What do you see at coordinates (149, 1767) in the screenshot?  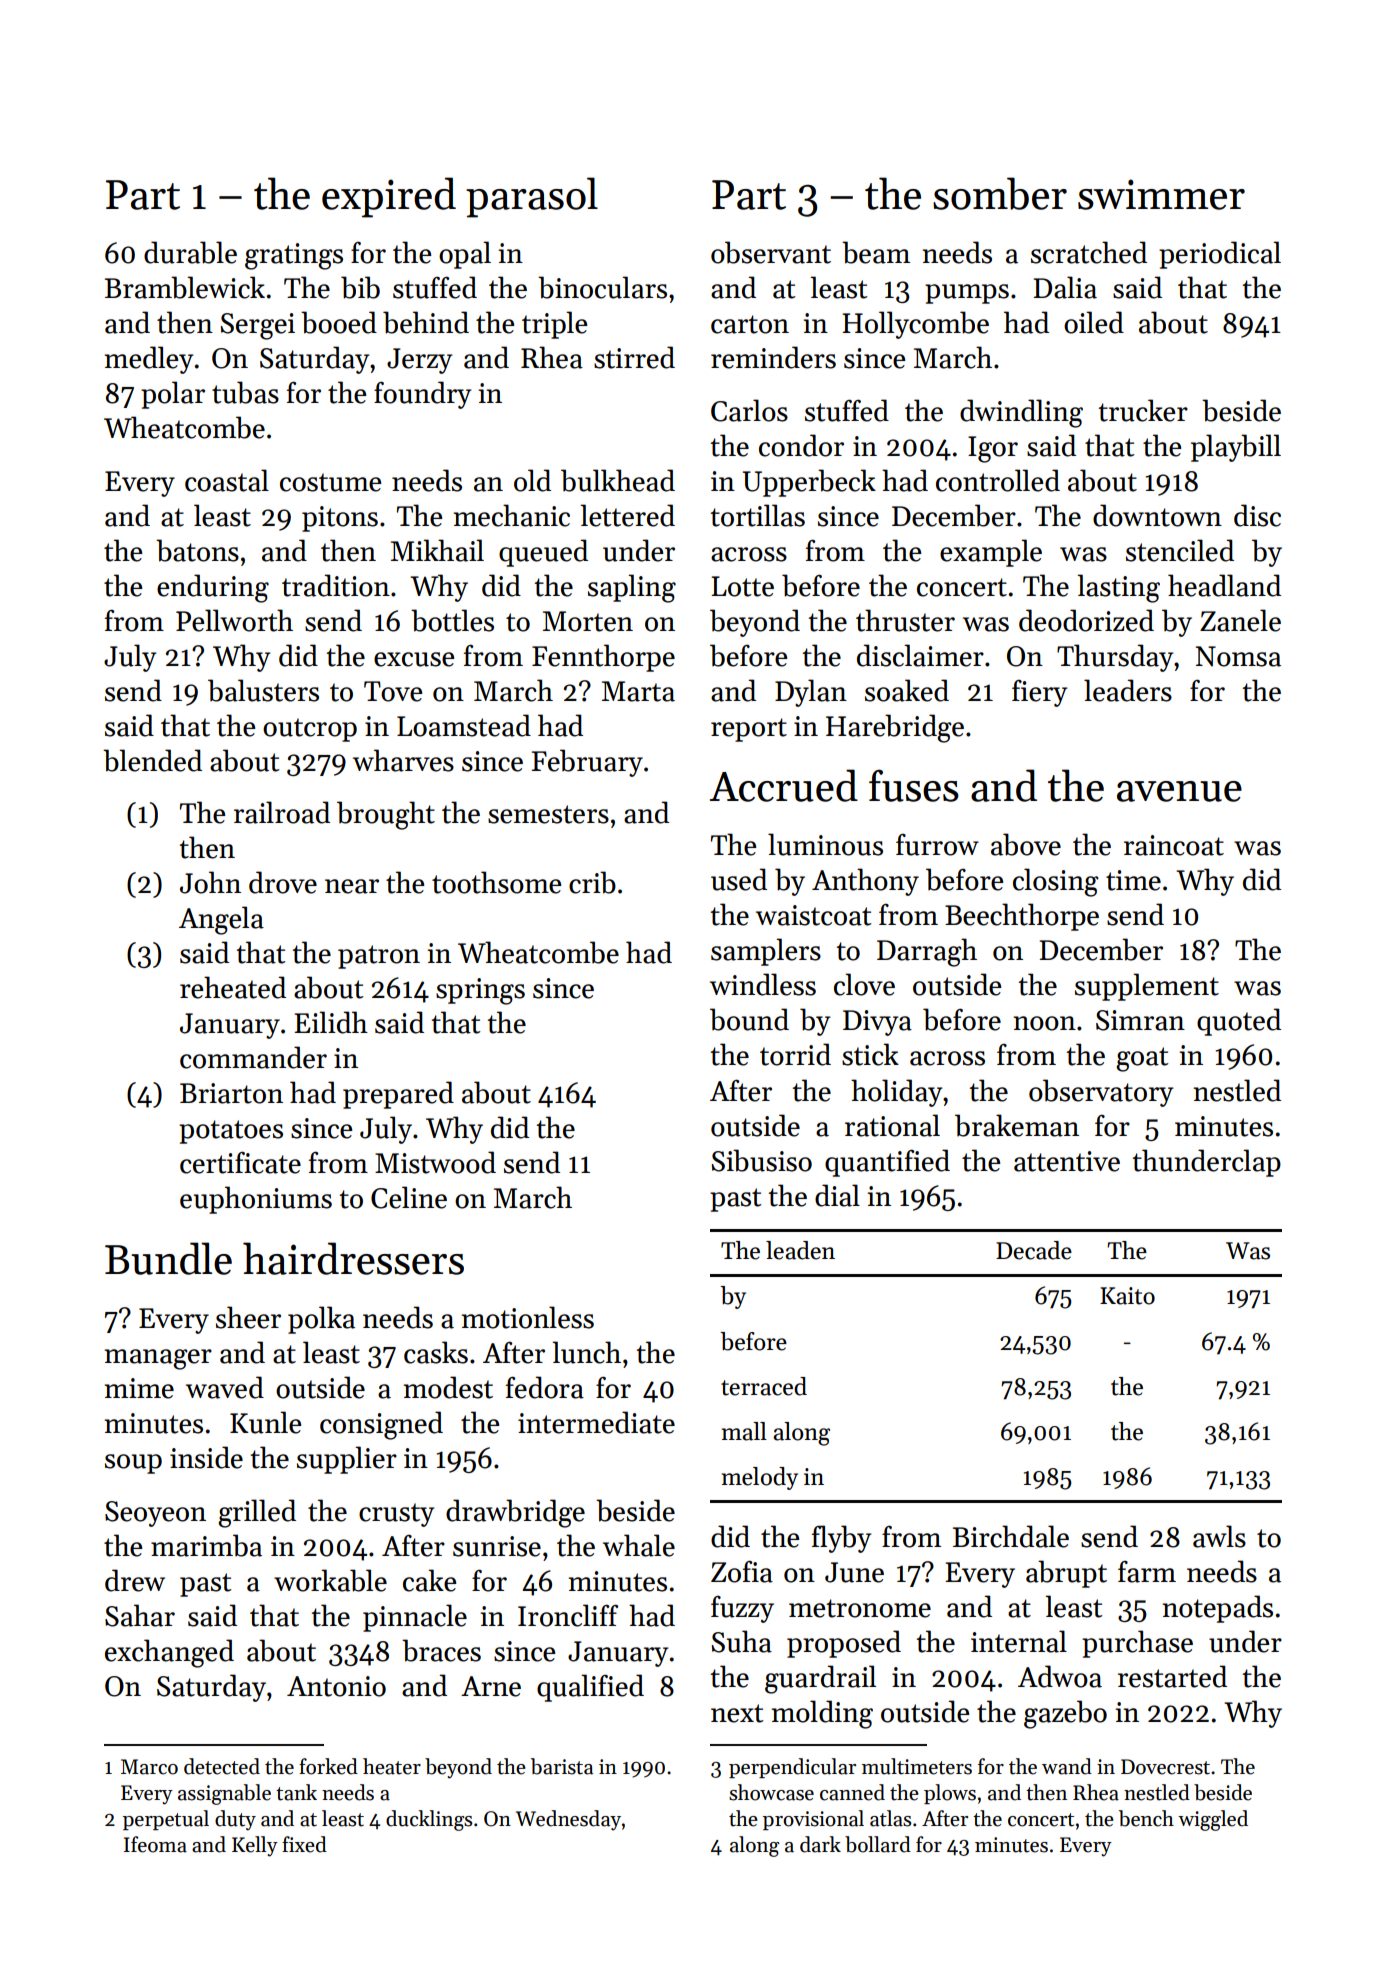 I see `Marco` at bounding box center [149, 1767].
